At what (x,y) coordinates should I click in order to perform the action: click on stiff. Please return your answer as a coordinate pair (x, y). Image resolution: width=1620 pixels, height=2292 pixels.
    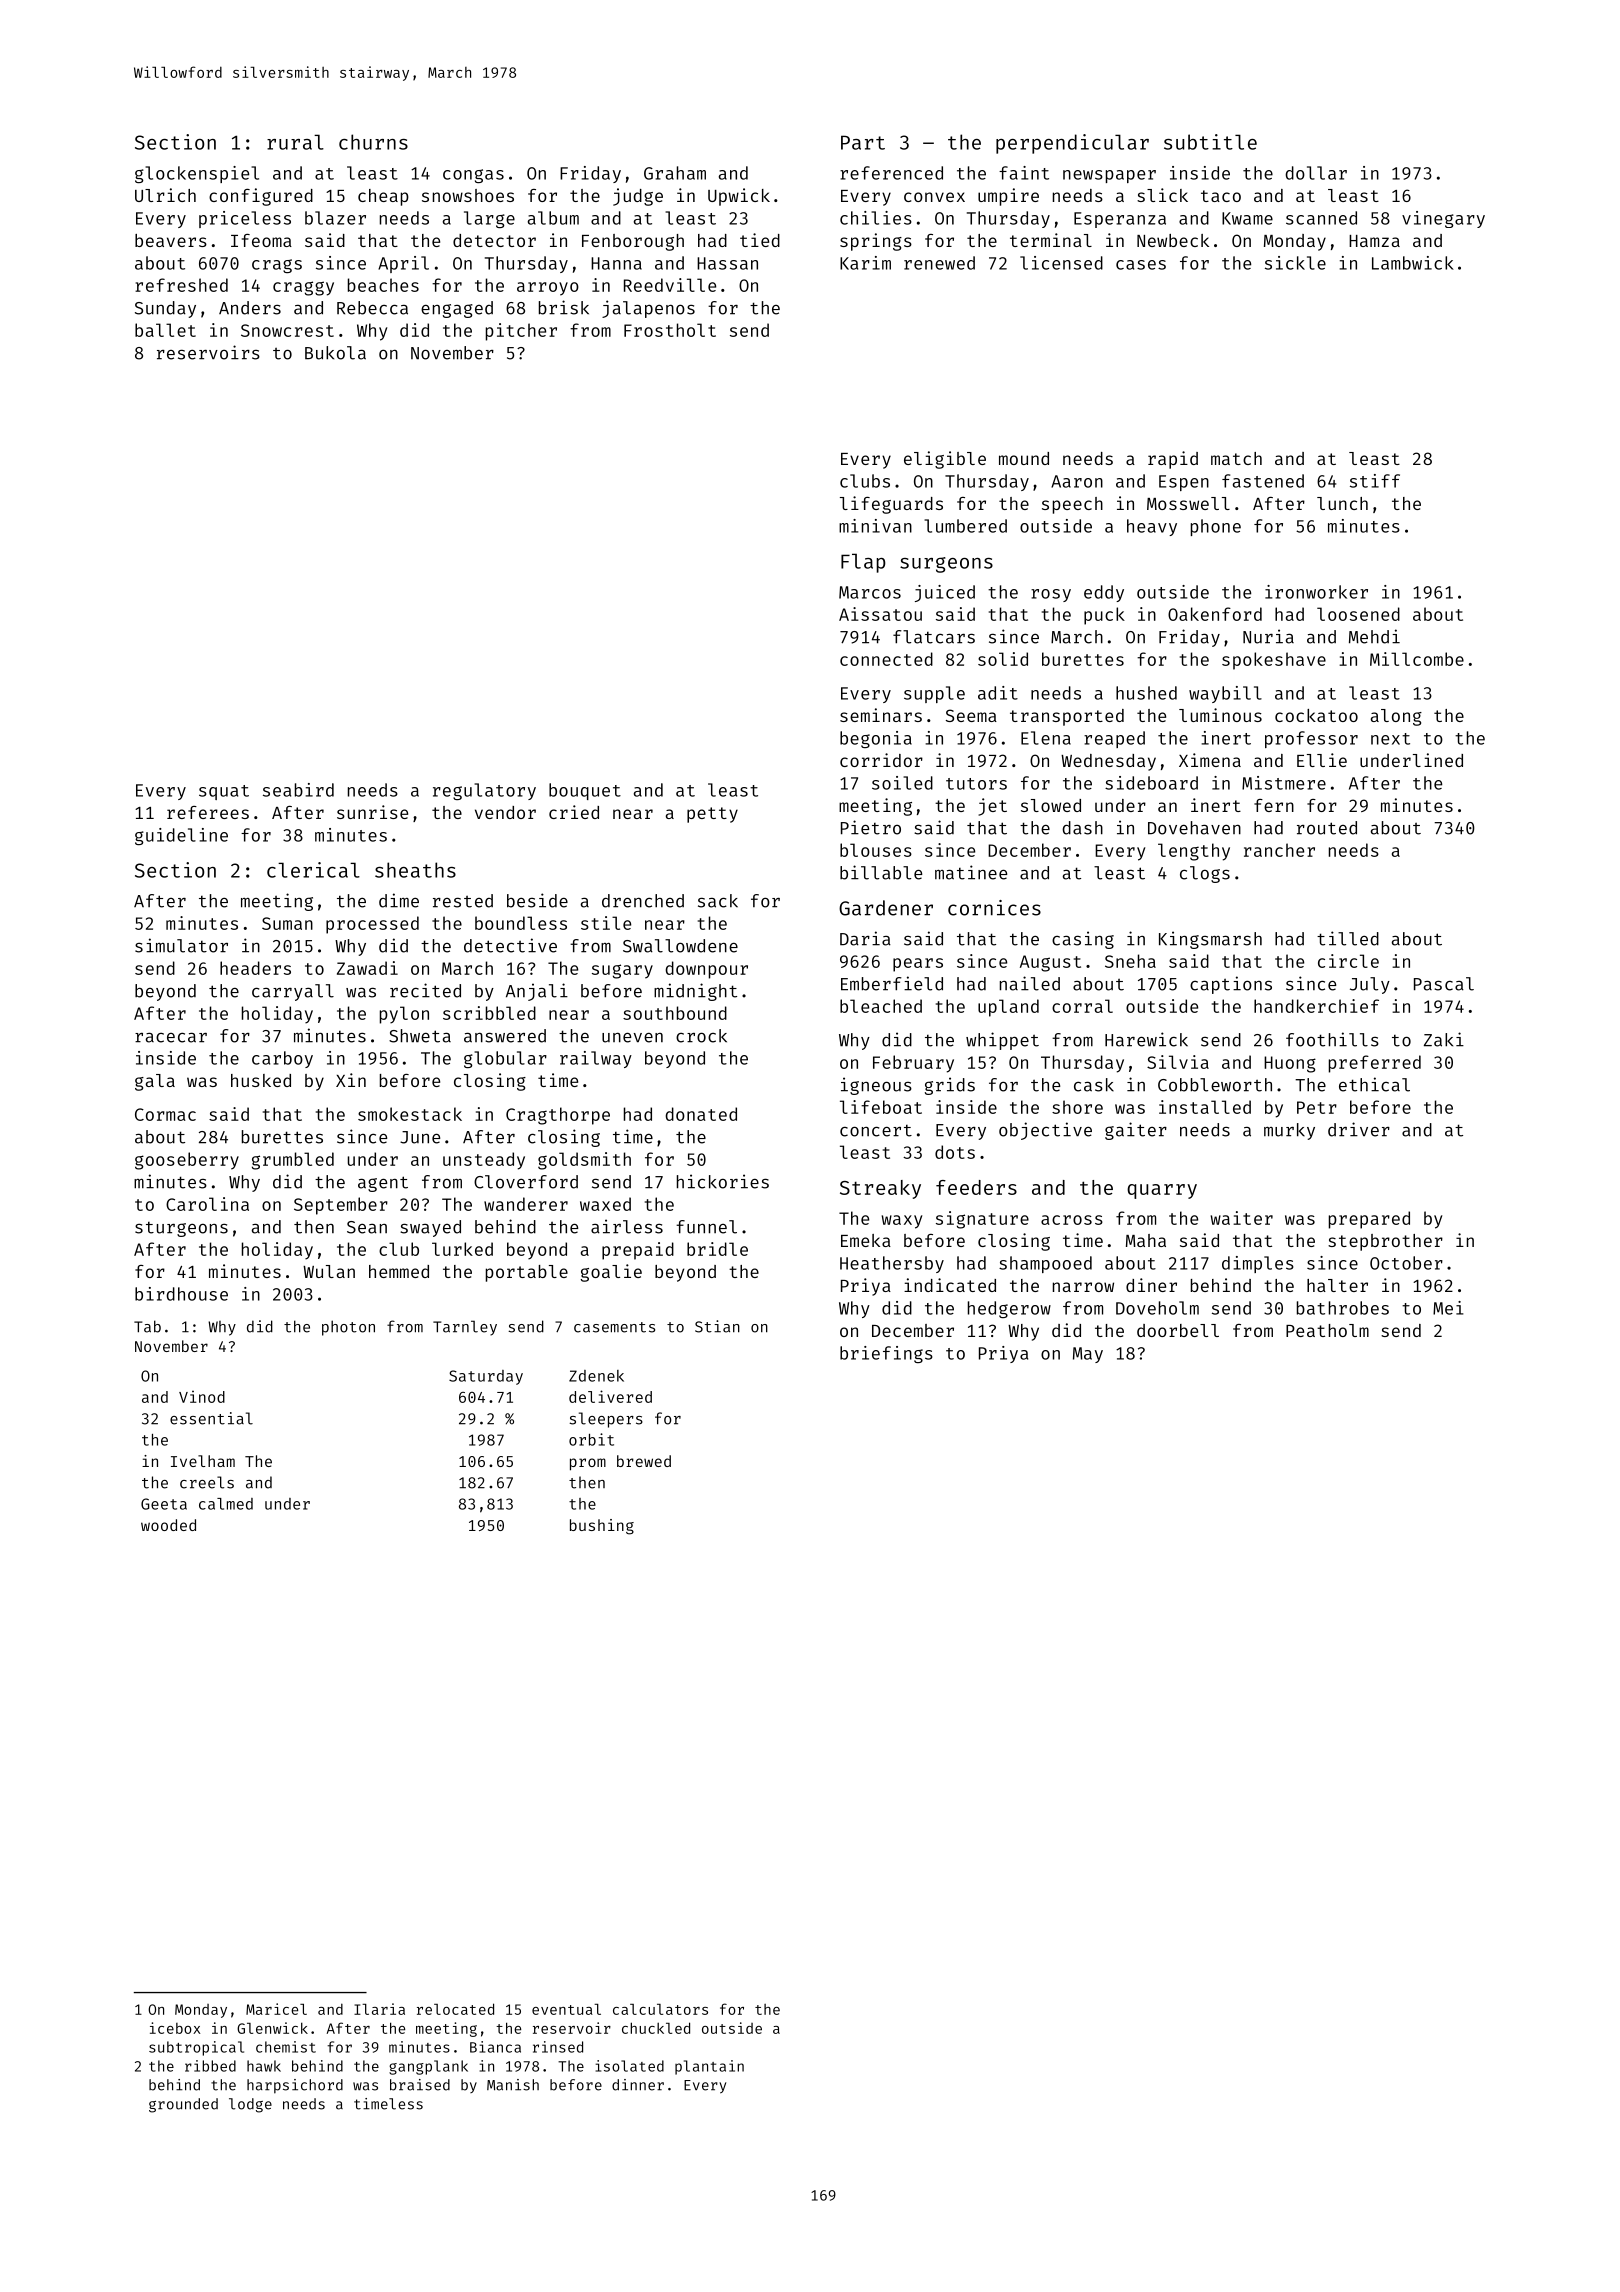
    Looking at the image, I should click on (1375, 481).
